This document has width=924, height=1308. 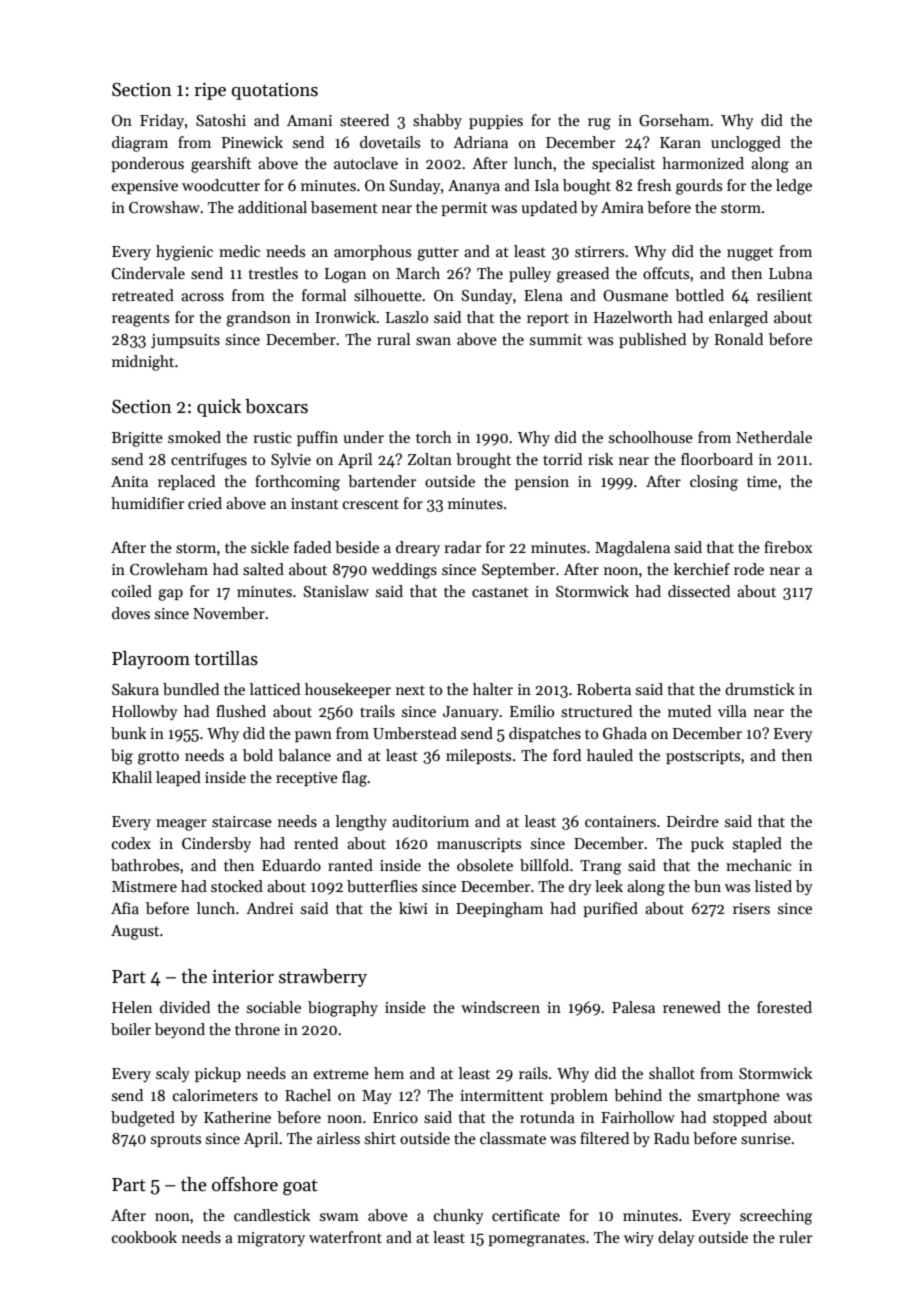 What do you see at coordinates (620, 821) in the document?
I see `containers` at bounding box center [620, 821].
